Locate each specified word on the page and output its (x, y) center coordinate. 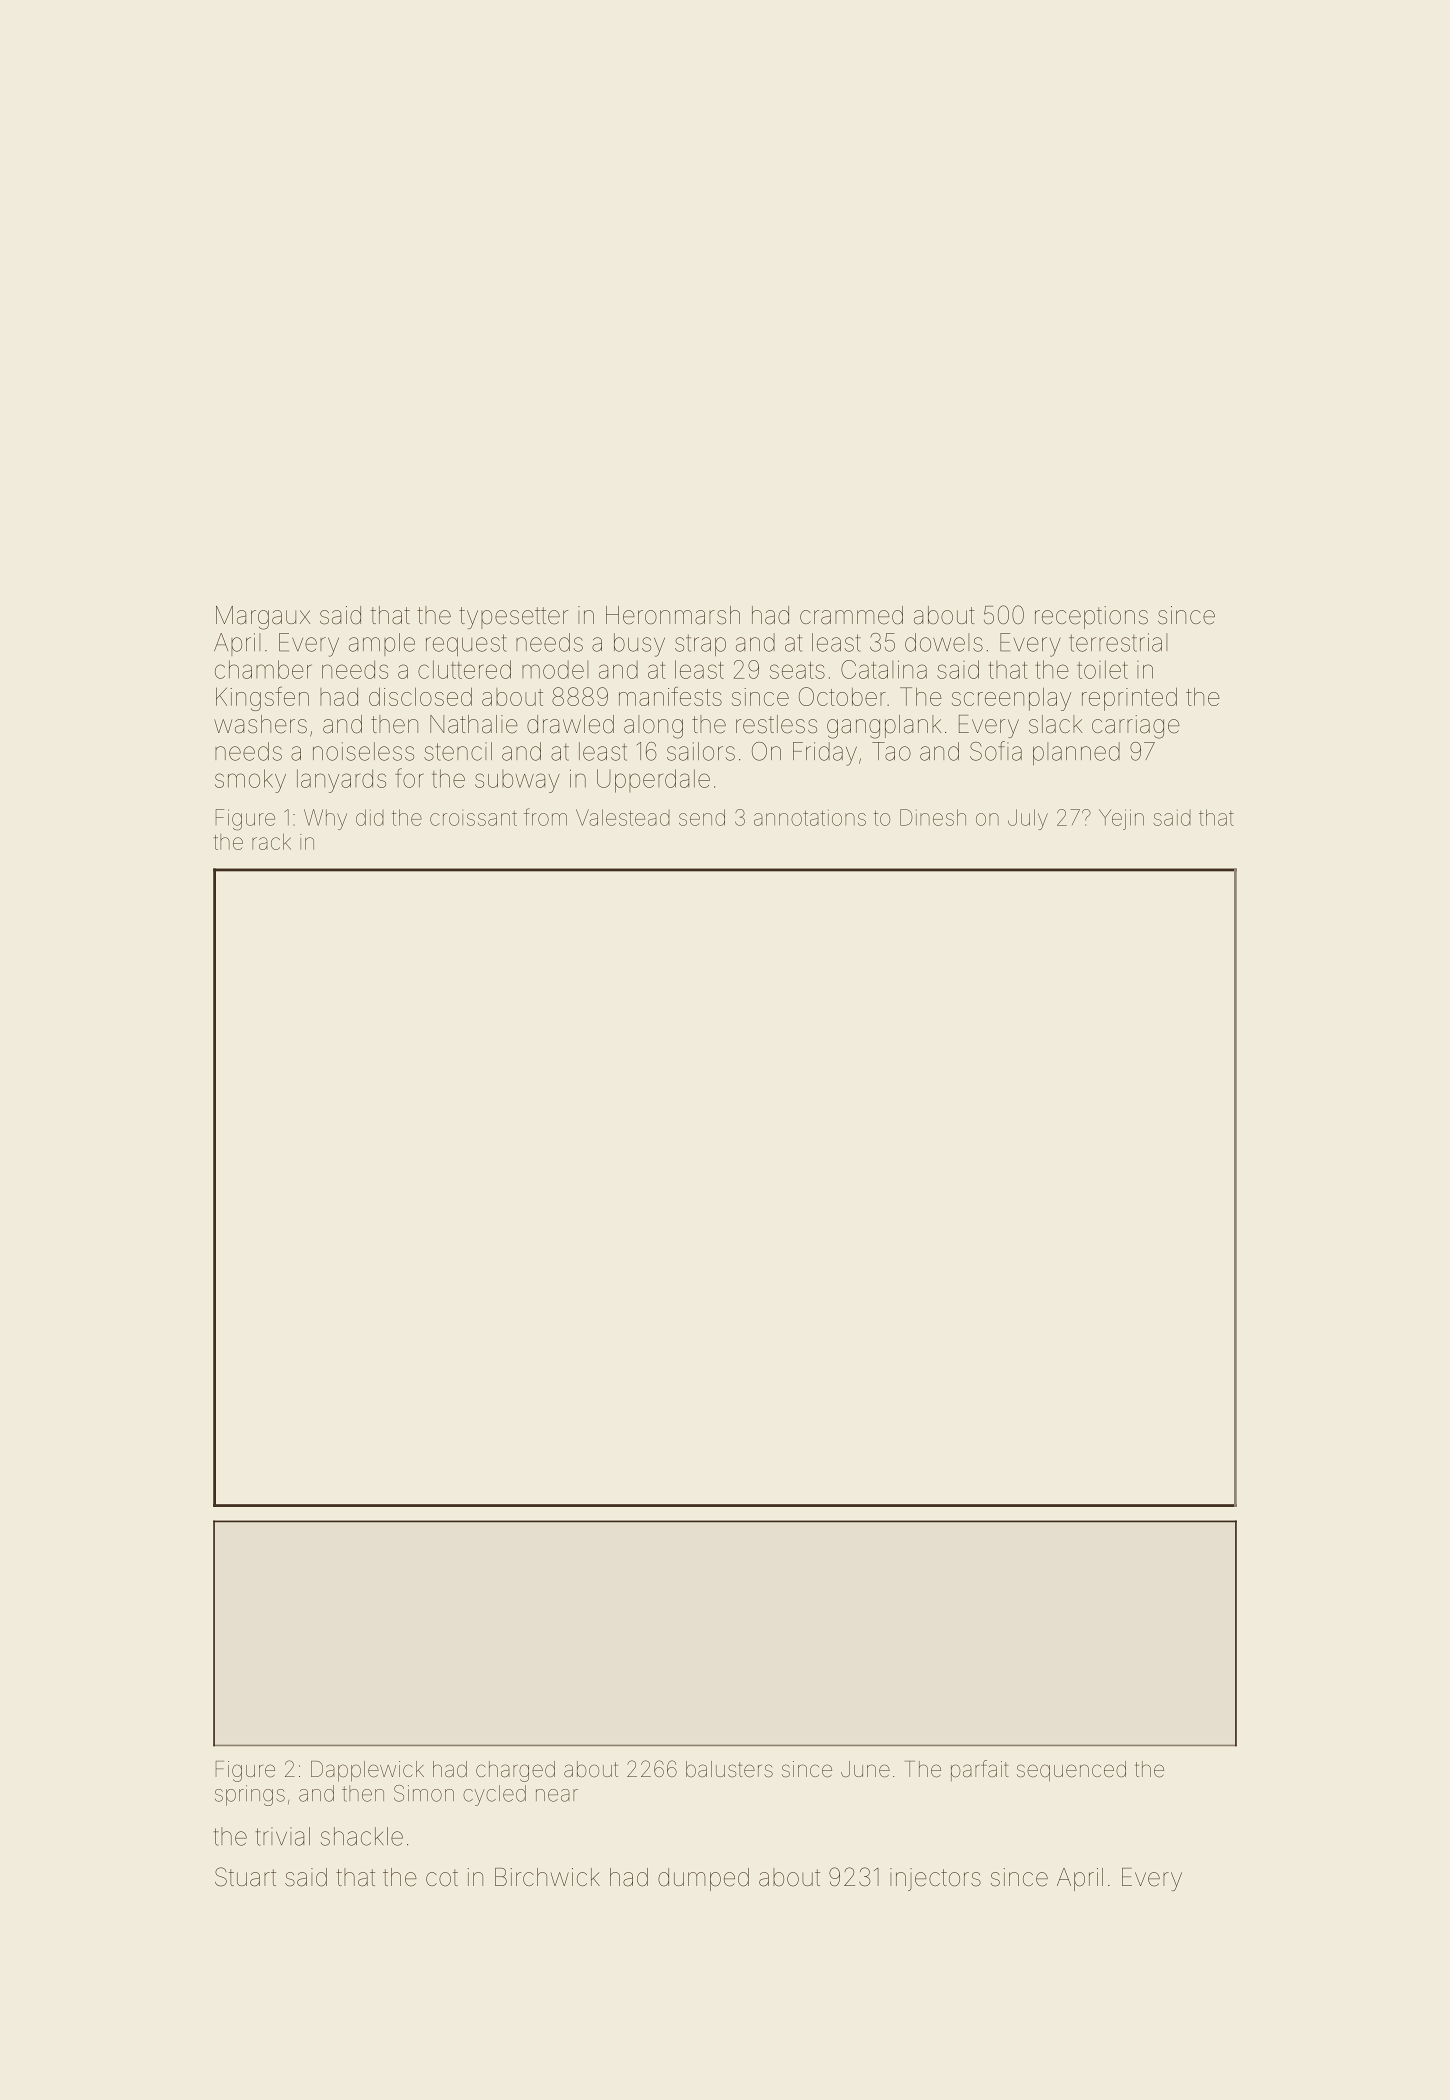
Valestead (623, 817)
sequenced (1071, 1771)
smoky (250, 781)
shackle (362, 1836)
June (865, 1769)
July (1028, 819)
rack (271, 842)
